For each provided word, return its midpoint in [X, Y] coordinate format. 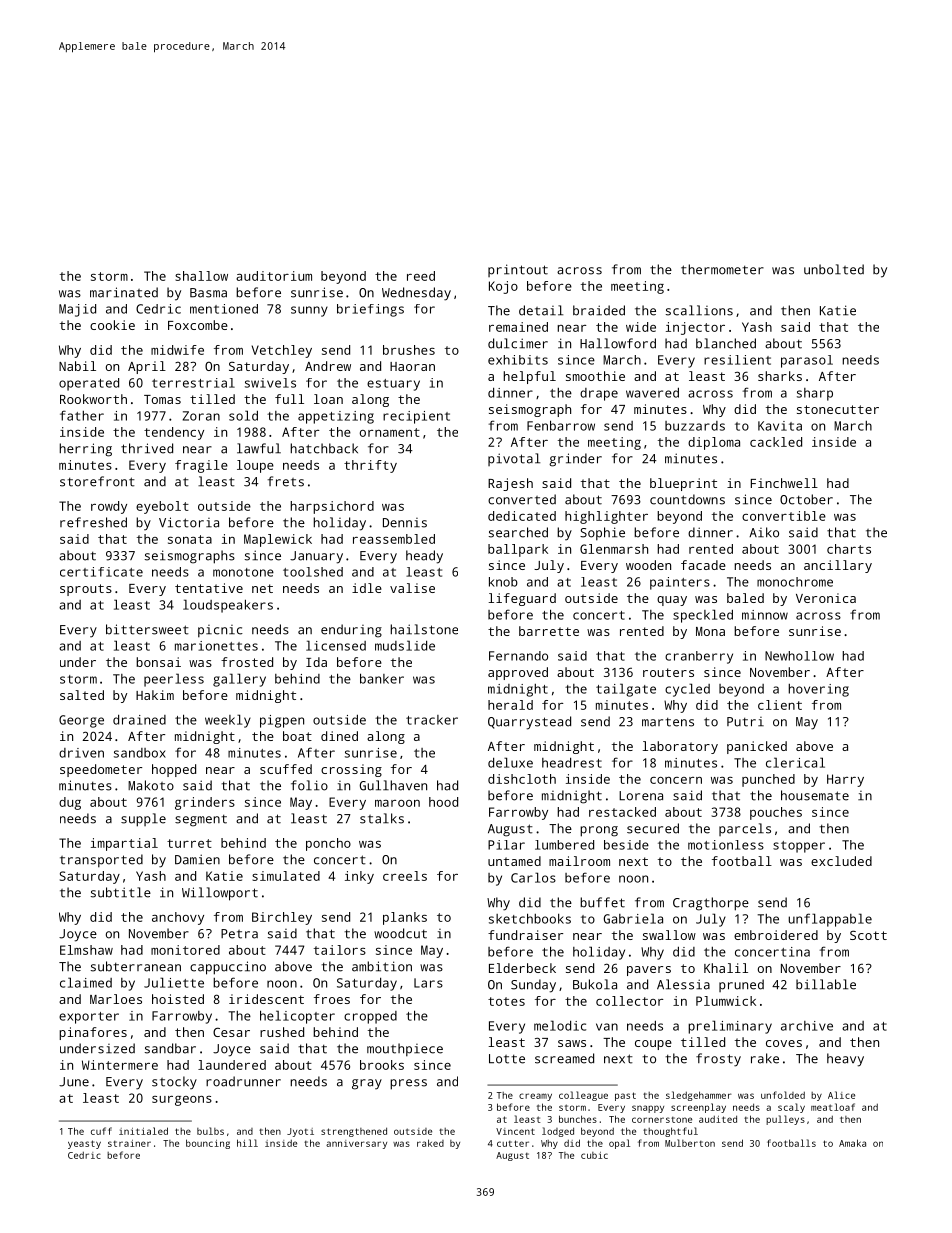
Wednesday [416, 294]
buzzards [695, 426]
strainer [129, 1143]
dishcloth [522, 779]
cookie [112, 325]
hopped [174, 770]
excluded [841, 861]
